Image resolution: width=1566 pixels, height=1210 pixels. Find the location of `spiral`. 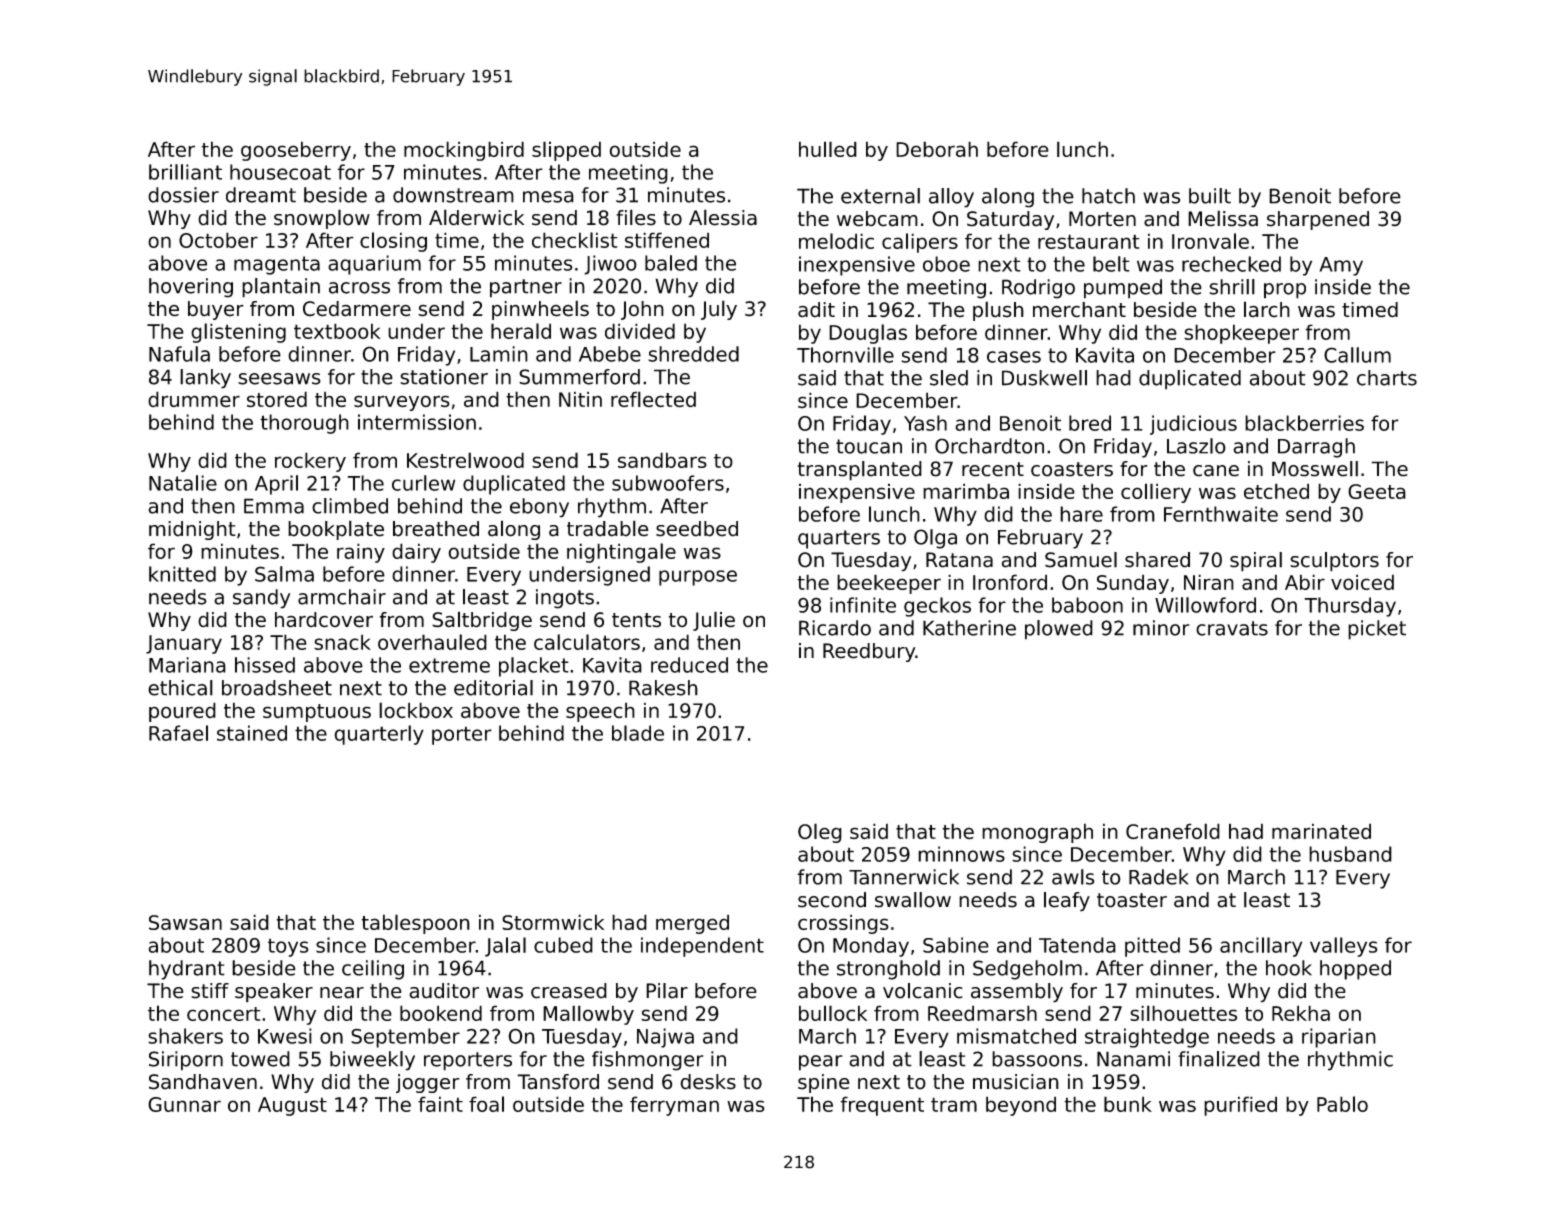

spiral is located at coordinates (1256, 562).
